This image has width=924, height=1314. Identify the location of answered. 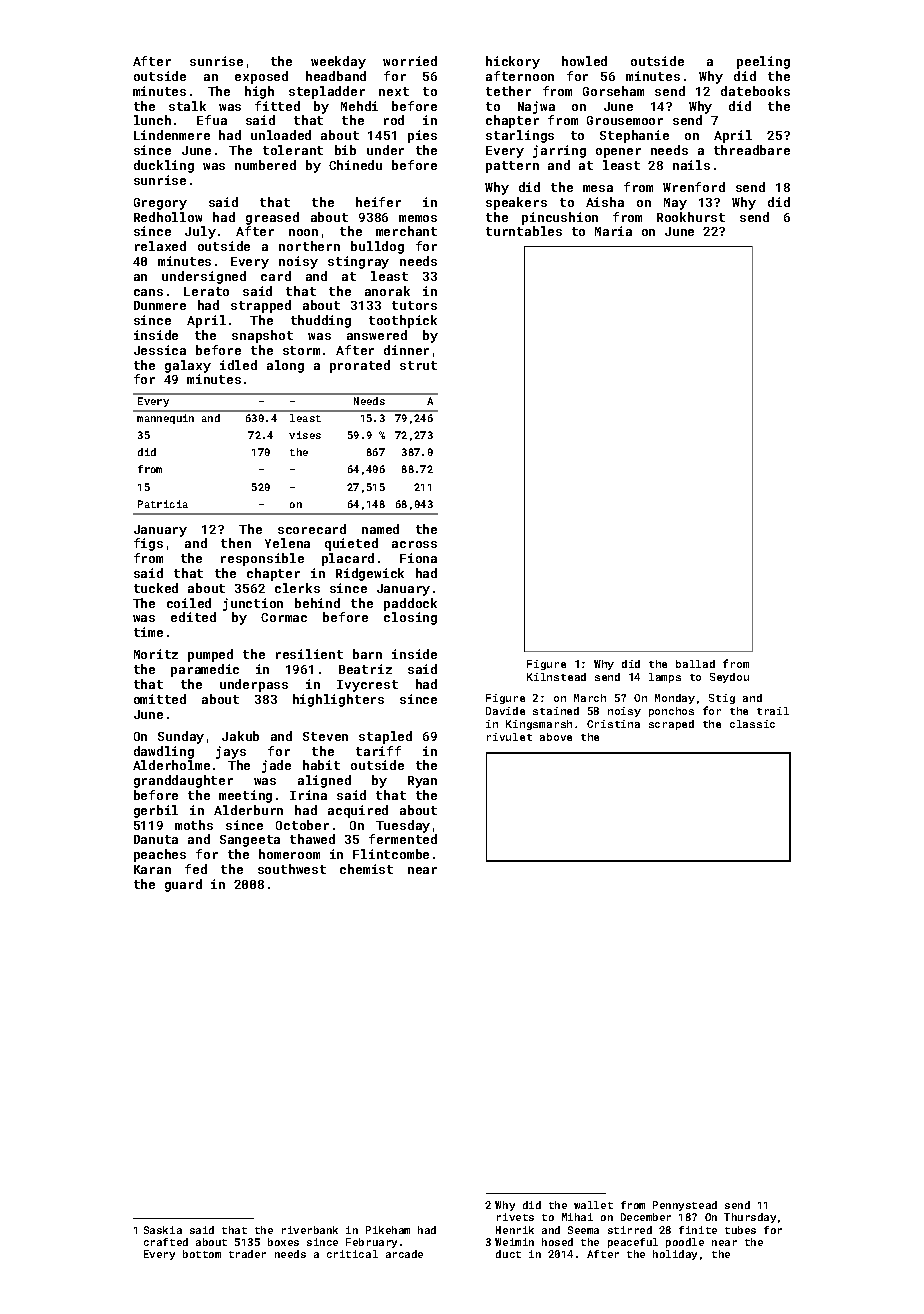
(377, 335).
